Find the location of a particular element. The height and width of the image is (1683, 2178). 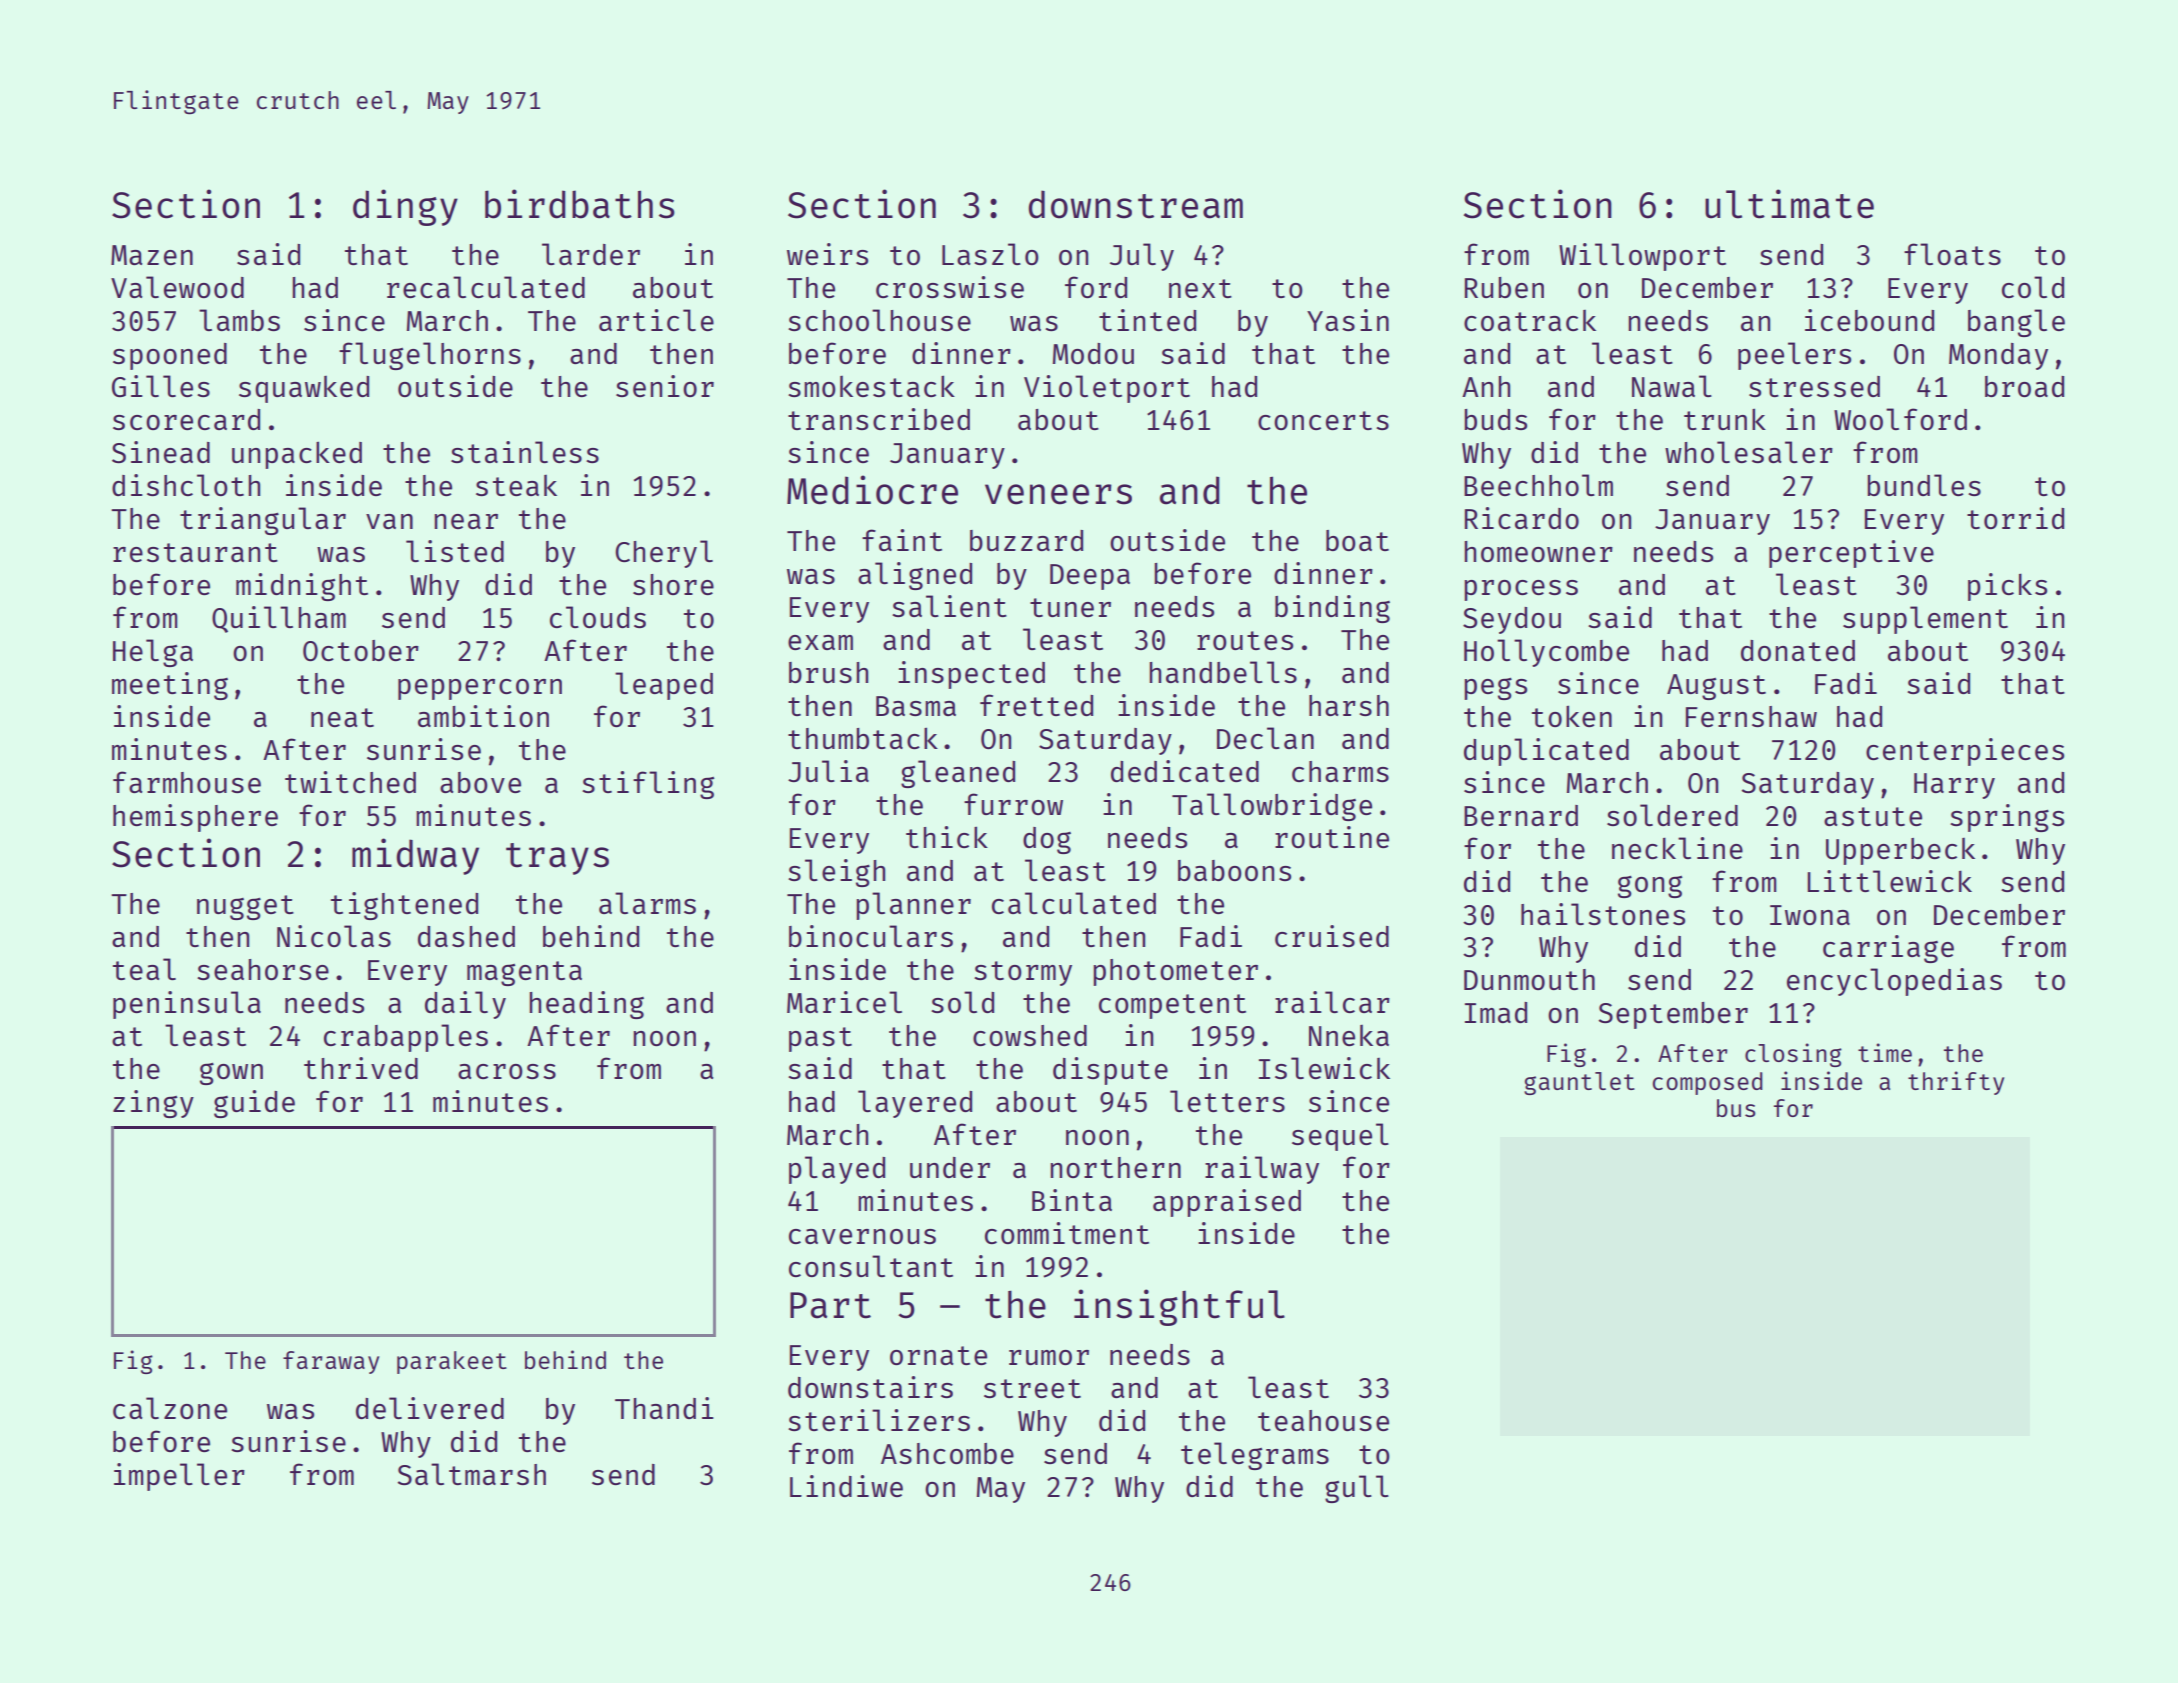

weirs is located at coordinates (827, 254).
